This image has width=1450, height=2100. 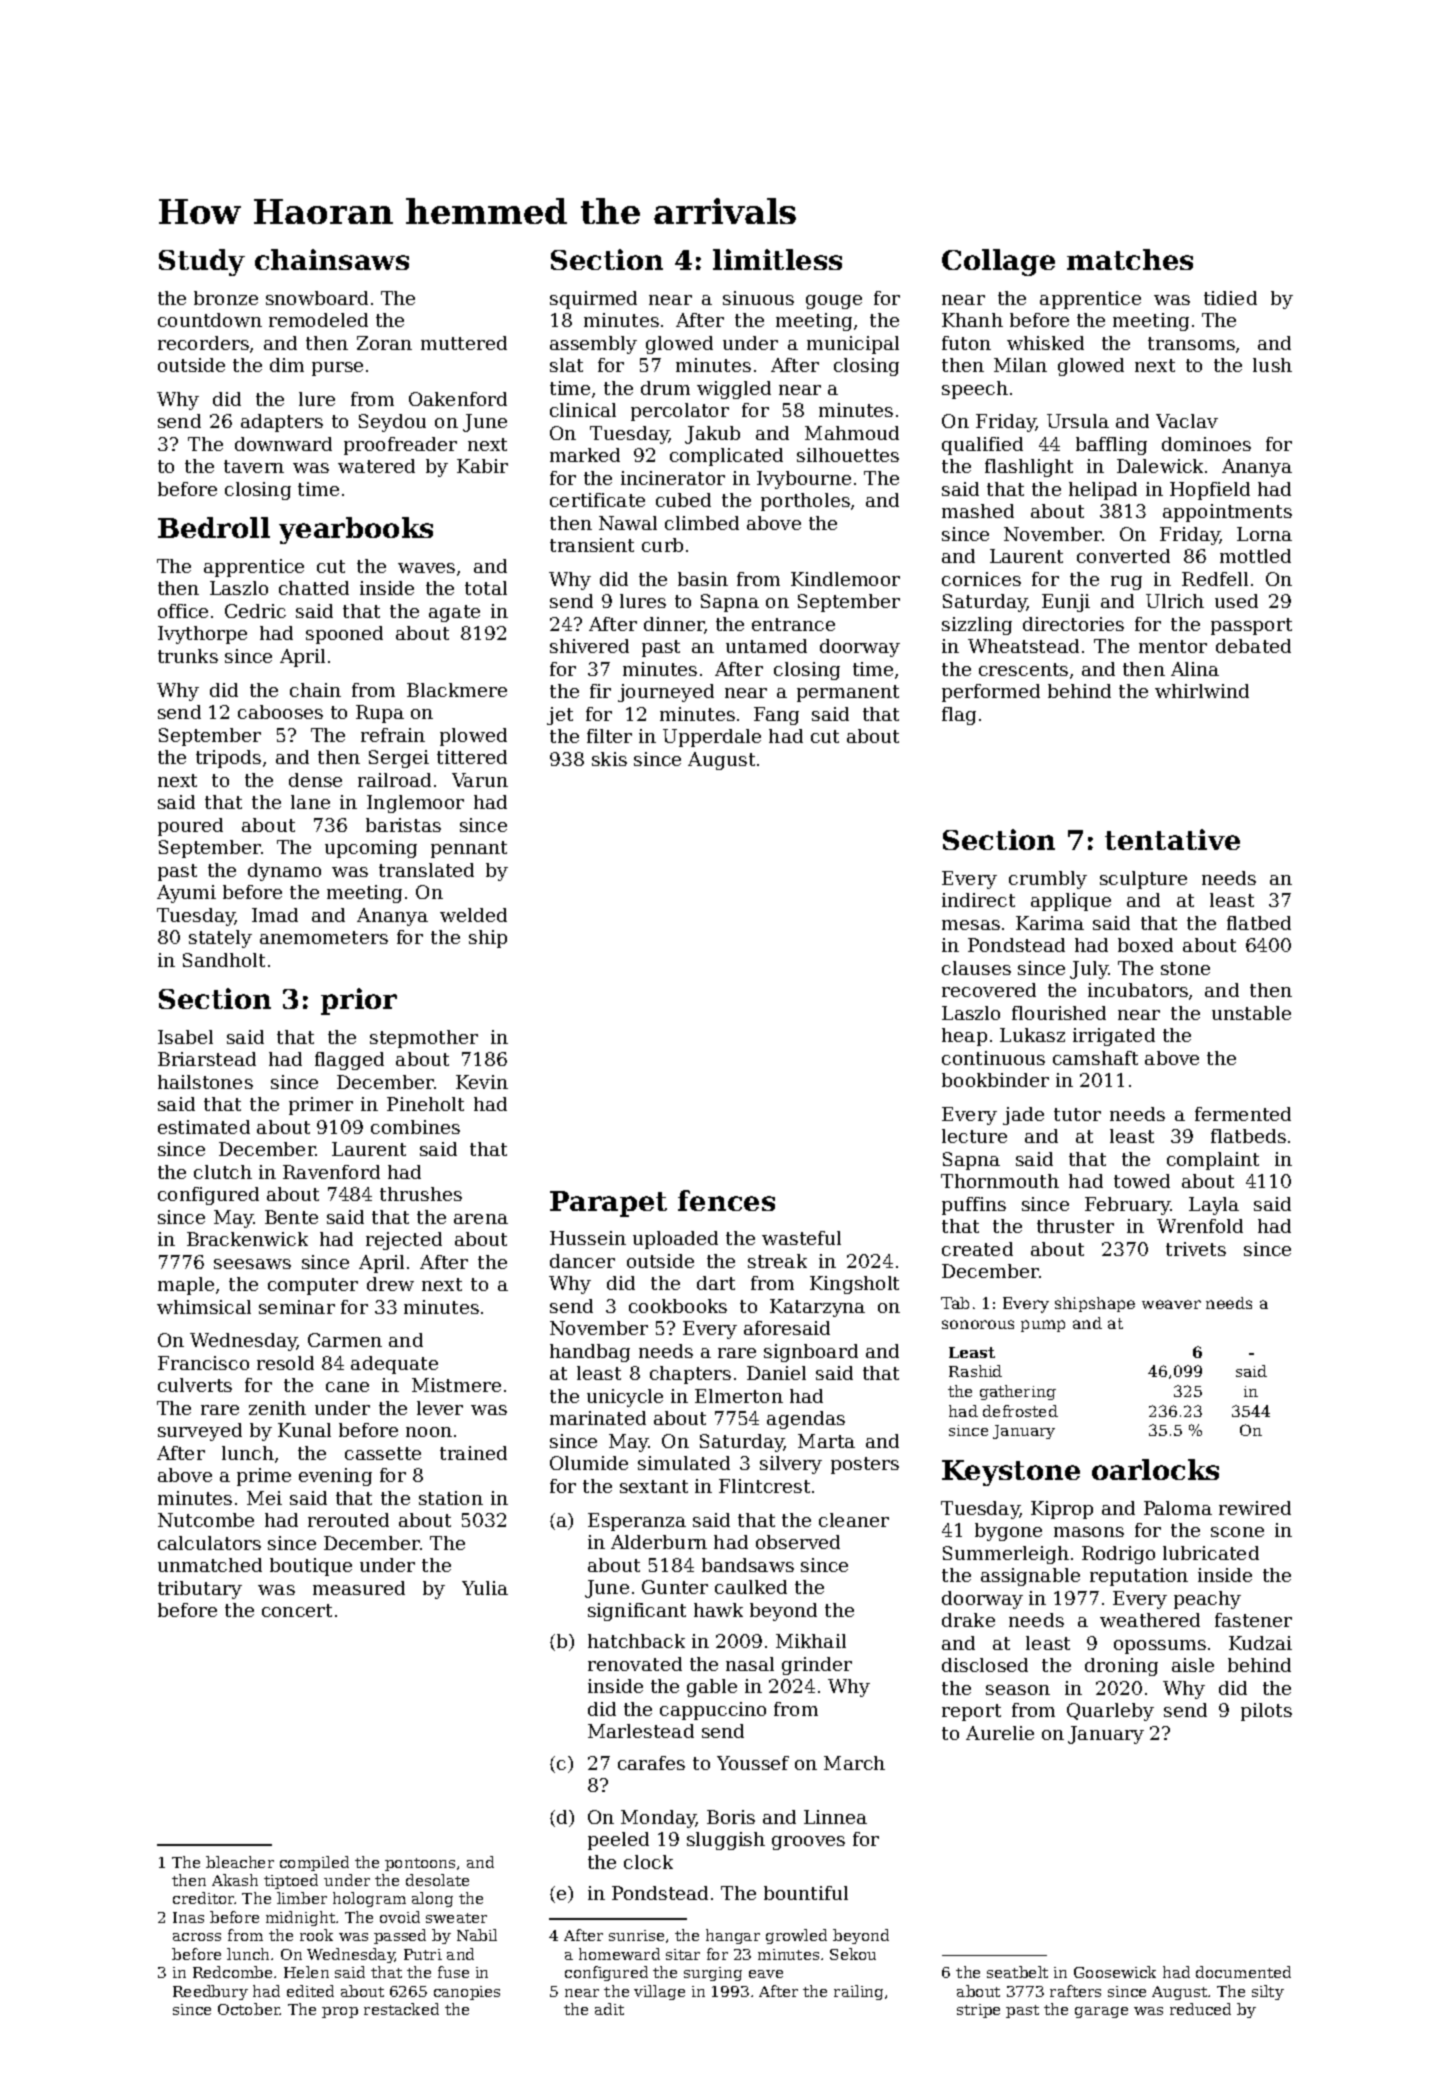 I want to click on restacked, so click(x=401, y=2009).
